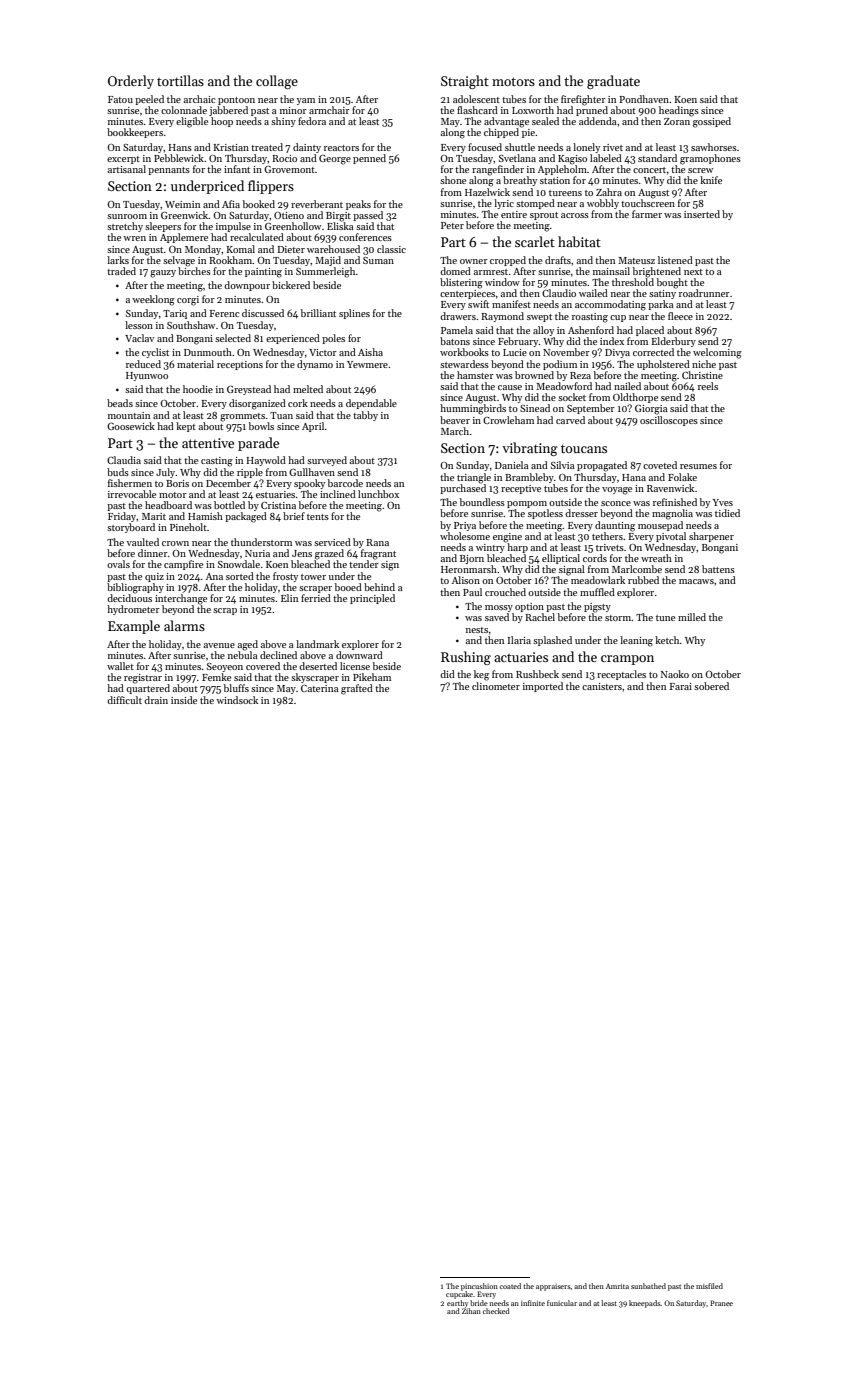  What do you see at coordinates (357, 689) in the image?
I see `grafted` at bounding box center [357, 689].
